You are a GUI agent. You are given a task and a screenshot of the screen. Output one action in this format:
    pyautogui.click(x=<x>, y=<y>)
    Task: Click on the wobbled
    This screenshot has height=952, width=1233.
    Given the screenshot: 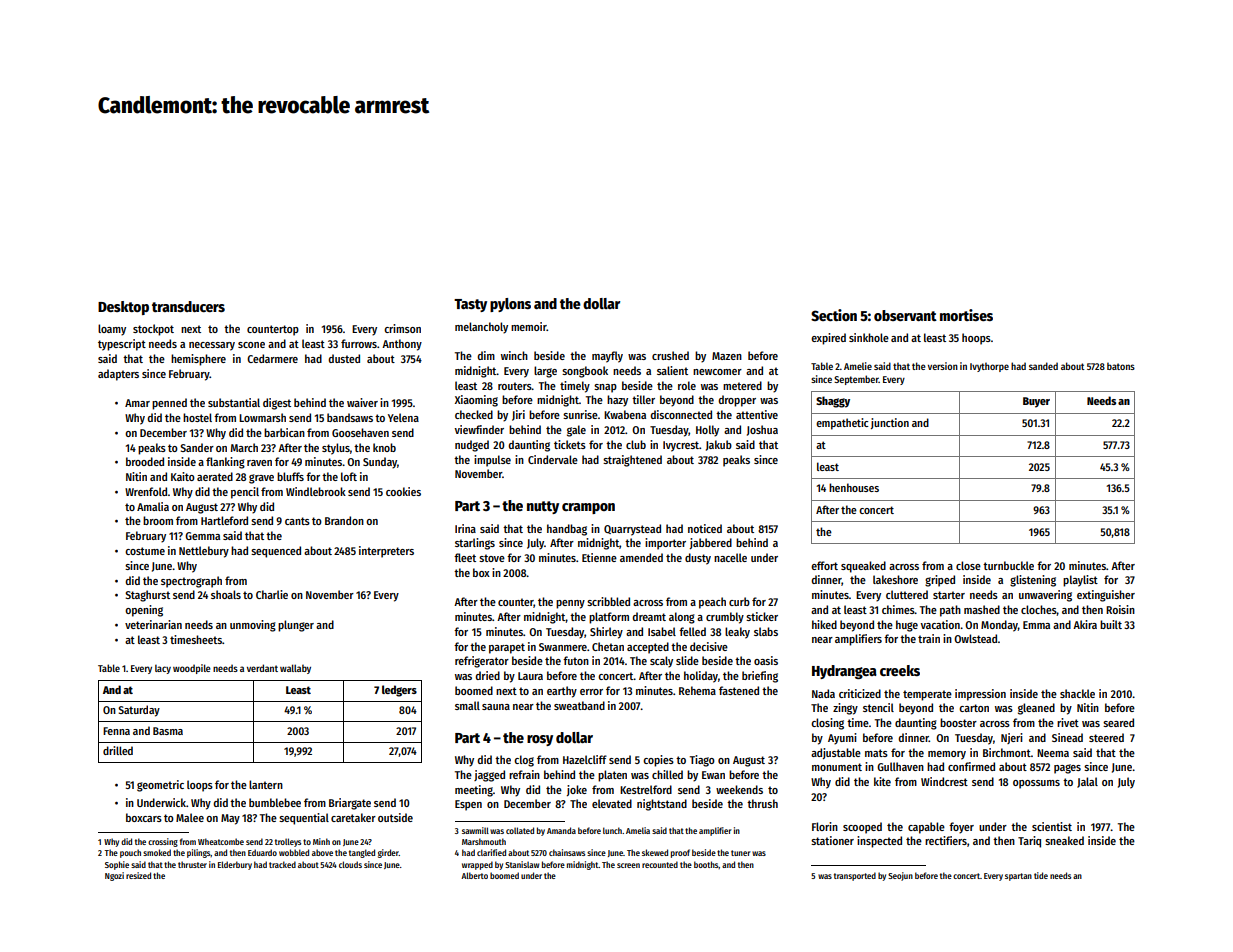 What is the action you would take?
    pyautogui.click(x=294, y=852)
